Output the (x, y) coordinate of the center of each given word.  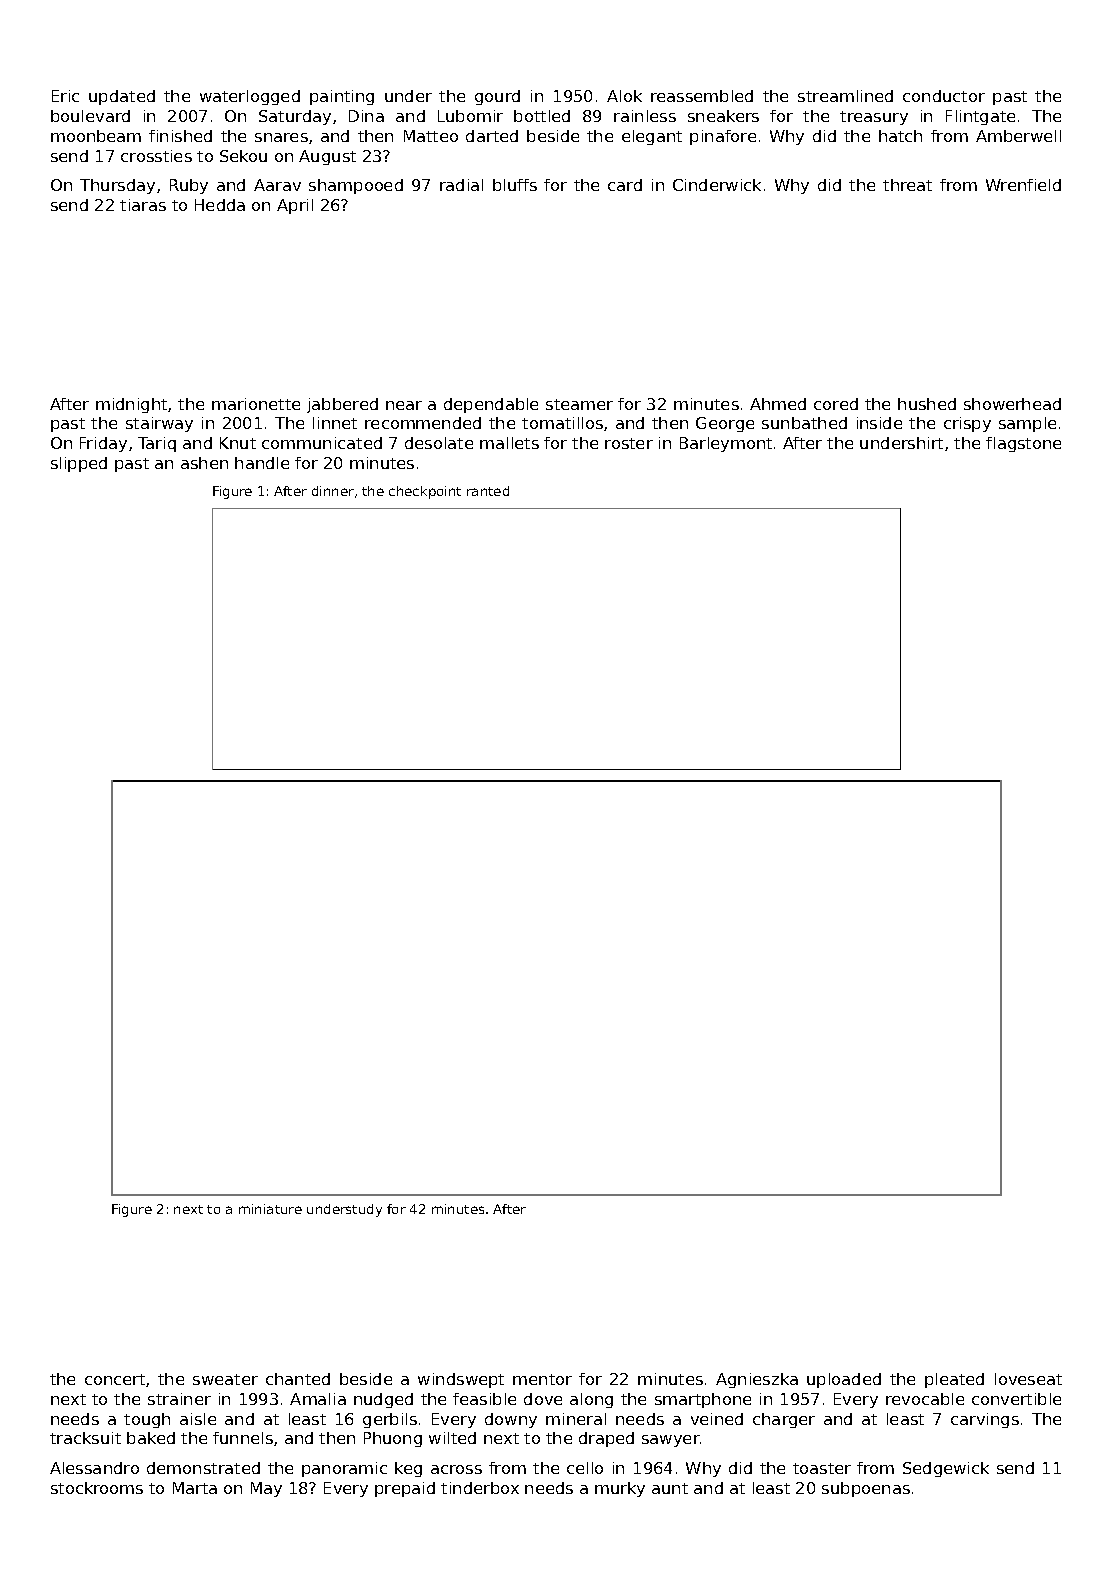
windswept (461, 1380)
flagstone (1023, 444)
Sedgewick (946, 1469)
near (404, 405)
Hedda (220, 205)
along (591, 1400)
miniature (270, 1209)
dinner (333, 491)
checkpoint (425, 492)
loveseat (1028, 1379)
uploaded (844, 1380)
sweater (225, 1379)
